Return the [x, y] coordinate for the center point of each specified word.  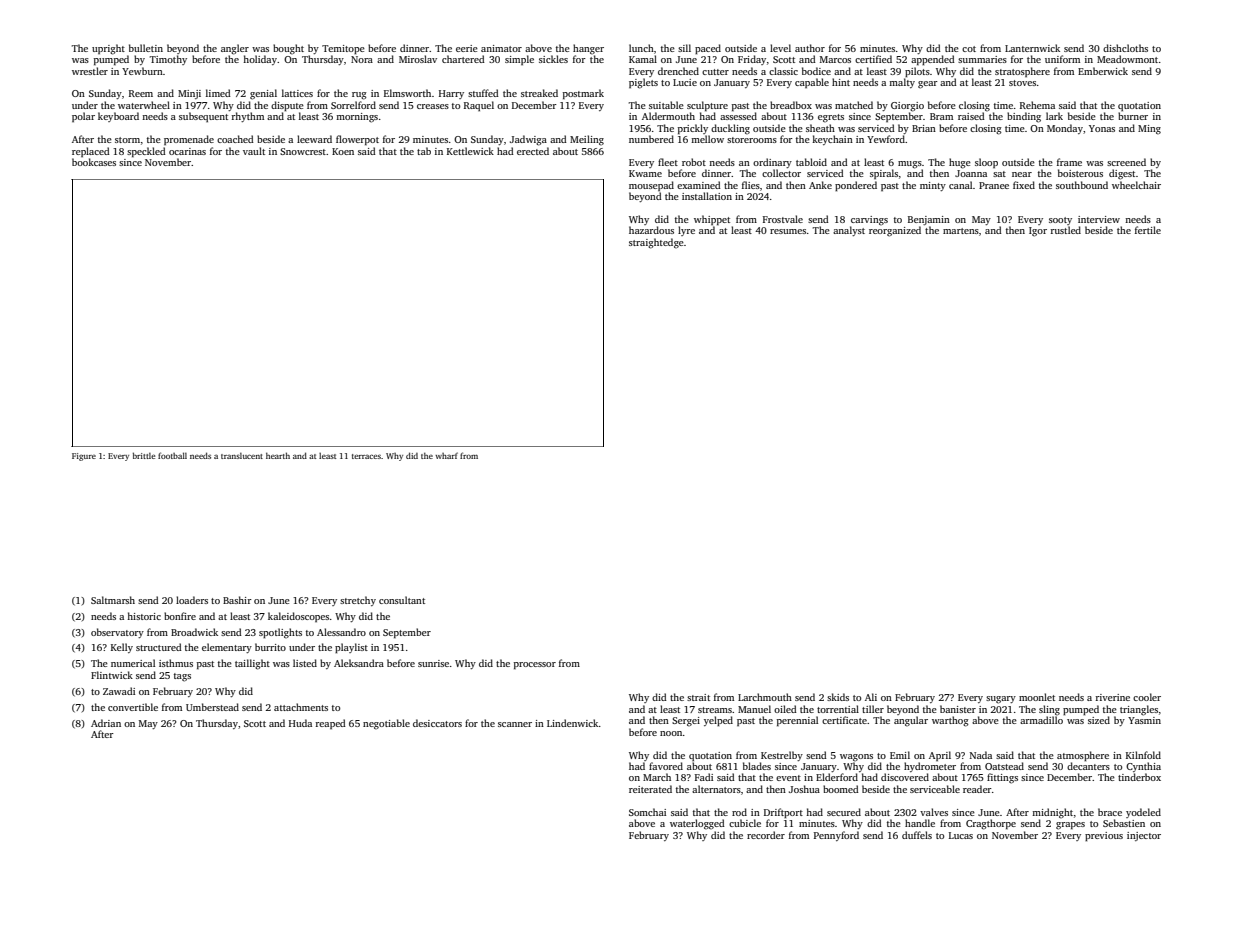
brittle [144, 455]
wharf [446, 455]
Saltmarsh [113, 600]
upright [108, 49]
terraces [366, 456]
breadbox [791, 105]
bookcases [94, 162]
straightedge [656, 243]
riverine [1113, 697]
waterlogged [697, 824]
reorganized [895, 231]
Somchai [647, 812]
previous [1104, 837]
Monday [1065, 129]
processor [535, 665]
